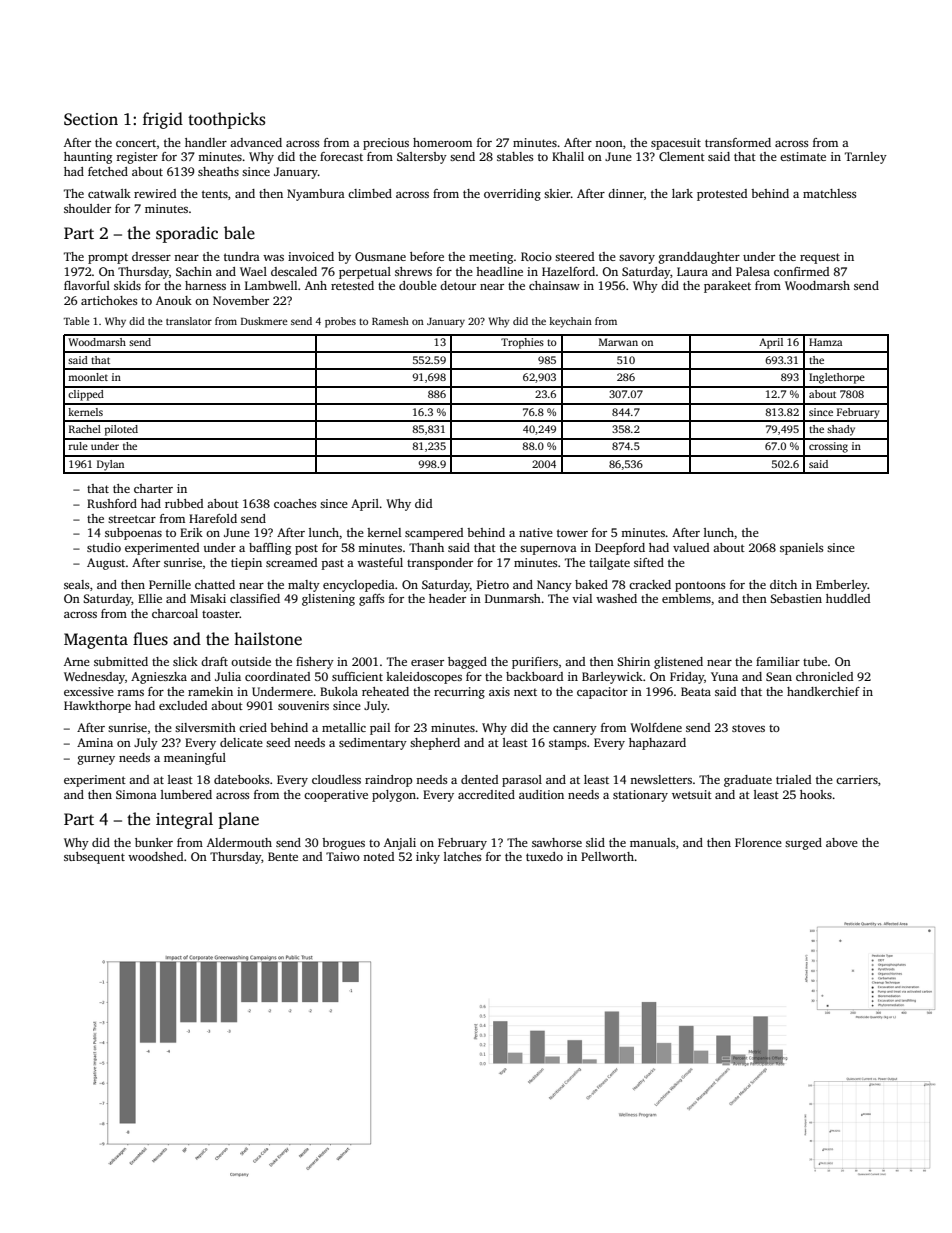 This screenshot has width=952, height=1233. Describe the element at coordinates (692, 271) in the screenshot. I see `Laura` at that location.
